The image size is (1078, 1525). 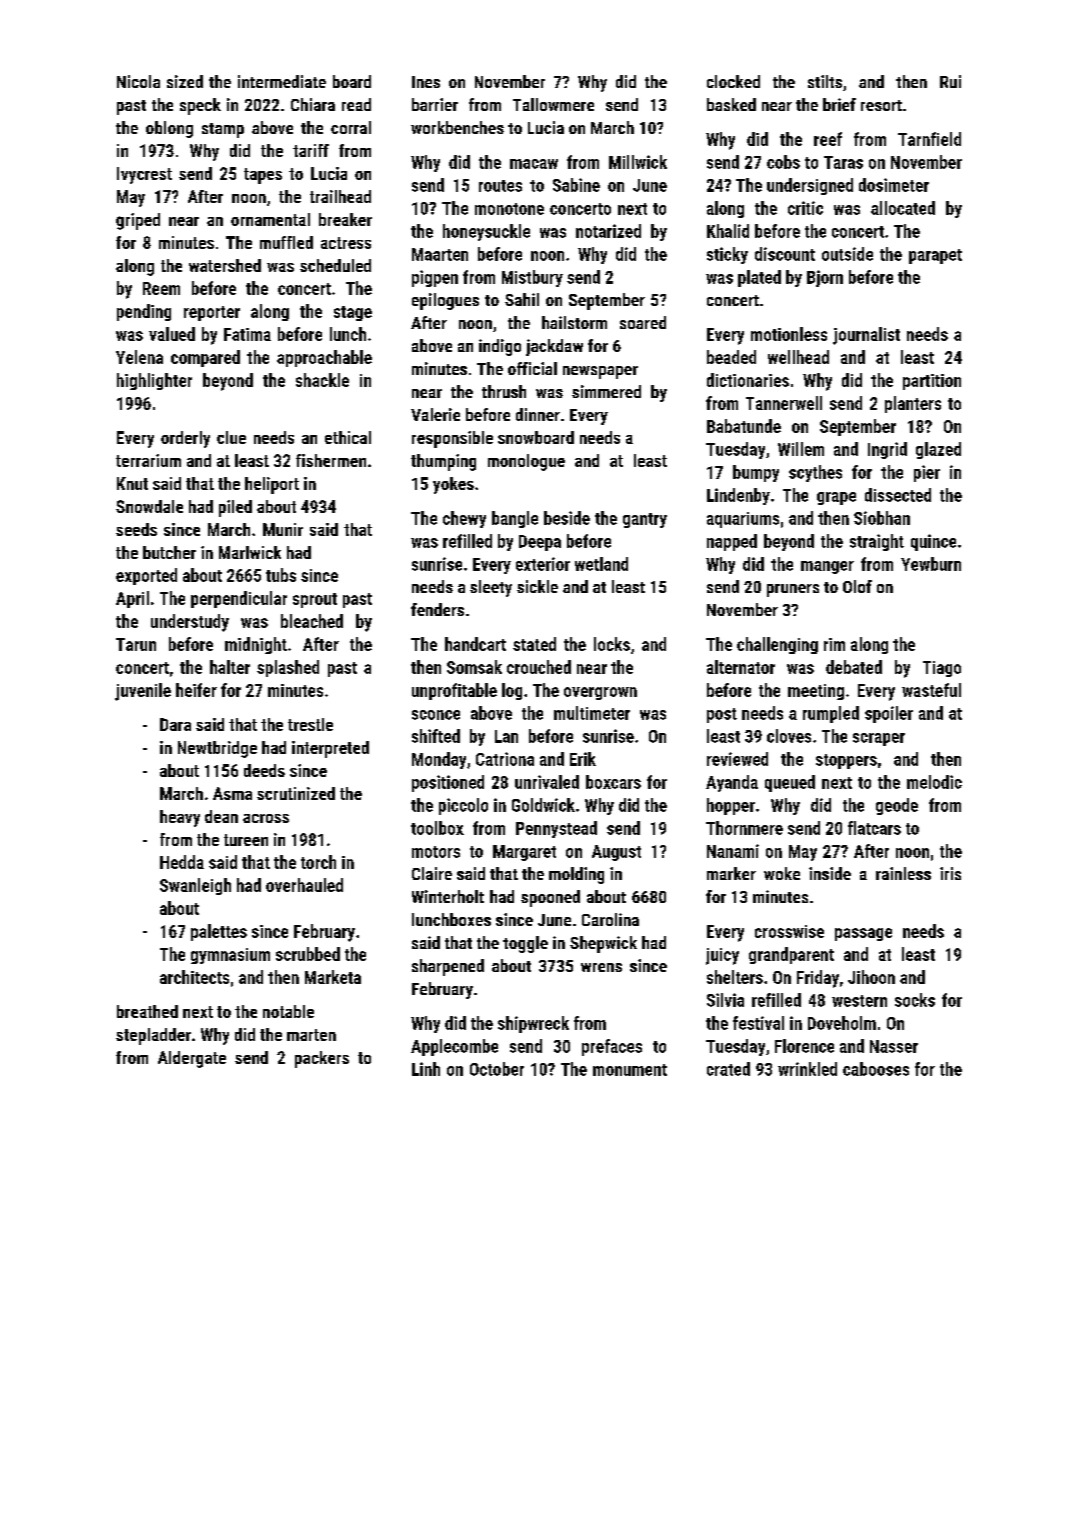 What do you see at coordinates (898, 495) in the image?
I see `dissected` at bounding box center [898, 495].
